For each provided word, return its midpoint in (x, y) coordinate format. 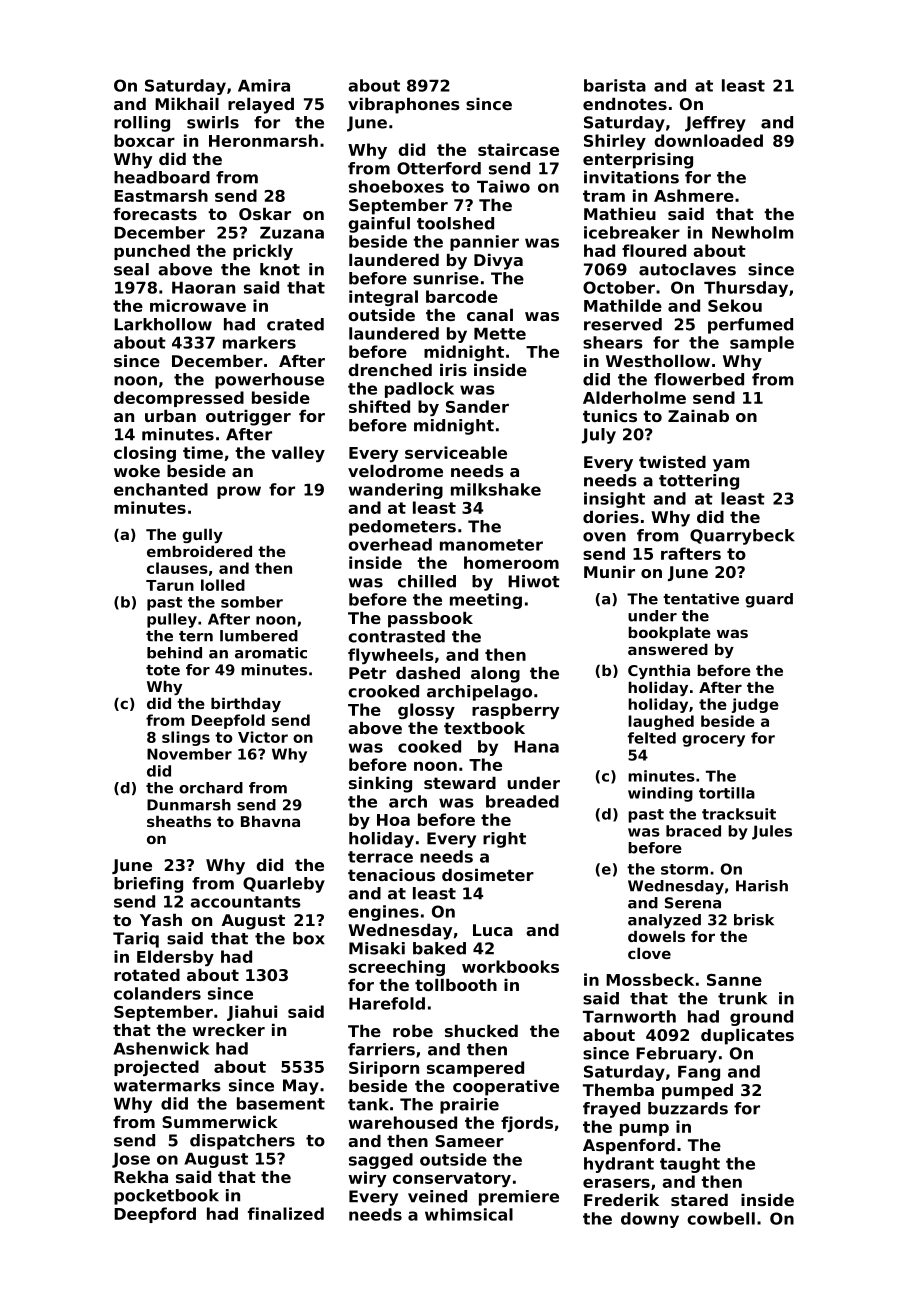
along (495, 675)
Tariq (136, 940)
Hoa (393, 820)
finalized (286, 1213)
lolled (223, 585)
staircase (518, 149)
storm (684, 869)
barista (615, 85)
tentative (701, 599)
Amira (264, 85)
